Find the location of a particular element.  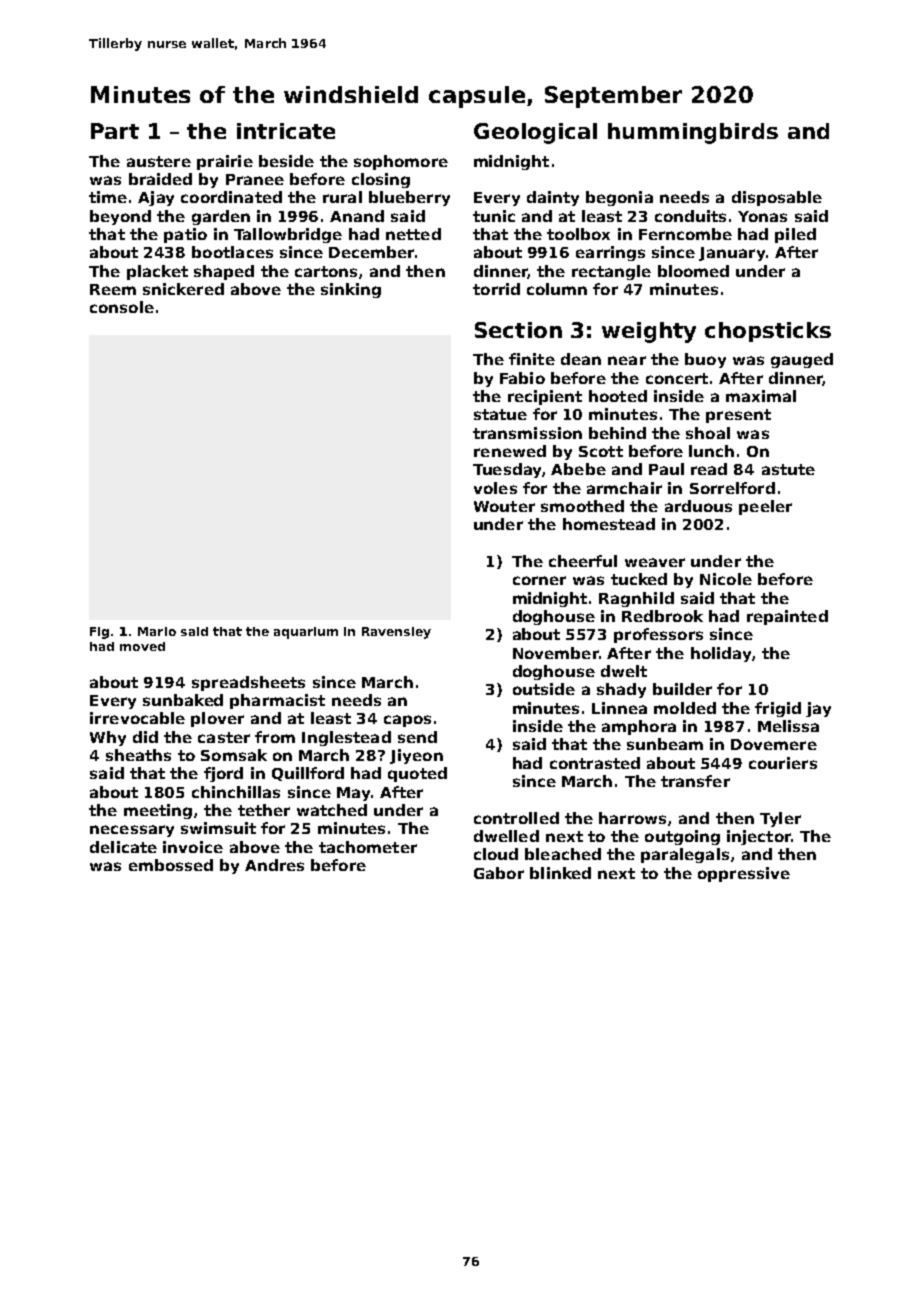

aquarium is located at coordinates (306, 633).
